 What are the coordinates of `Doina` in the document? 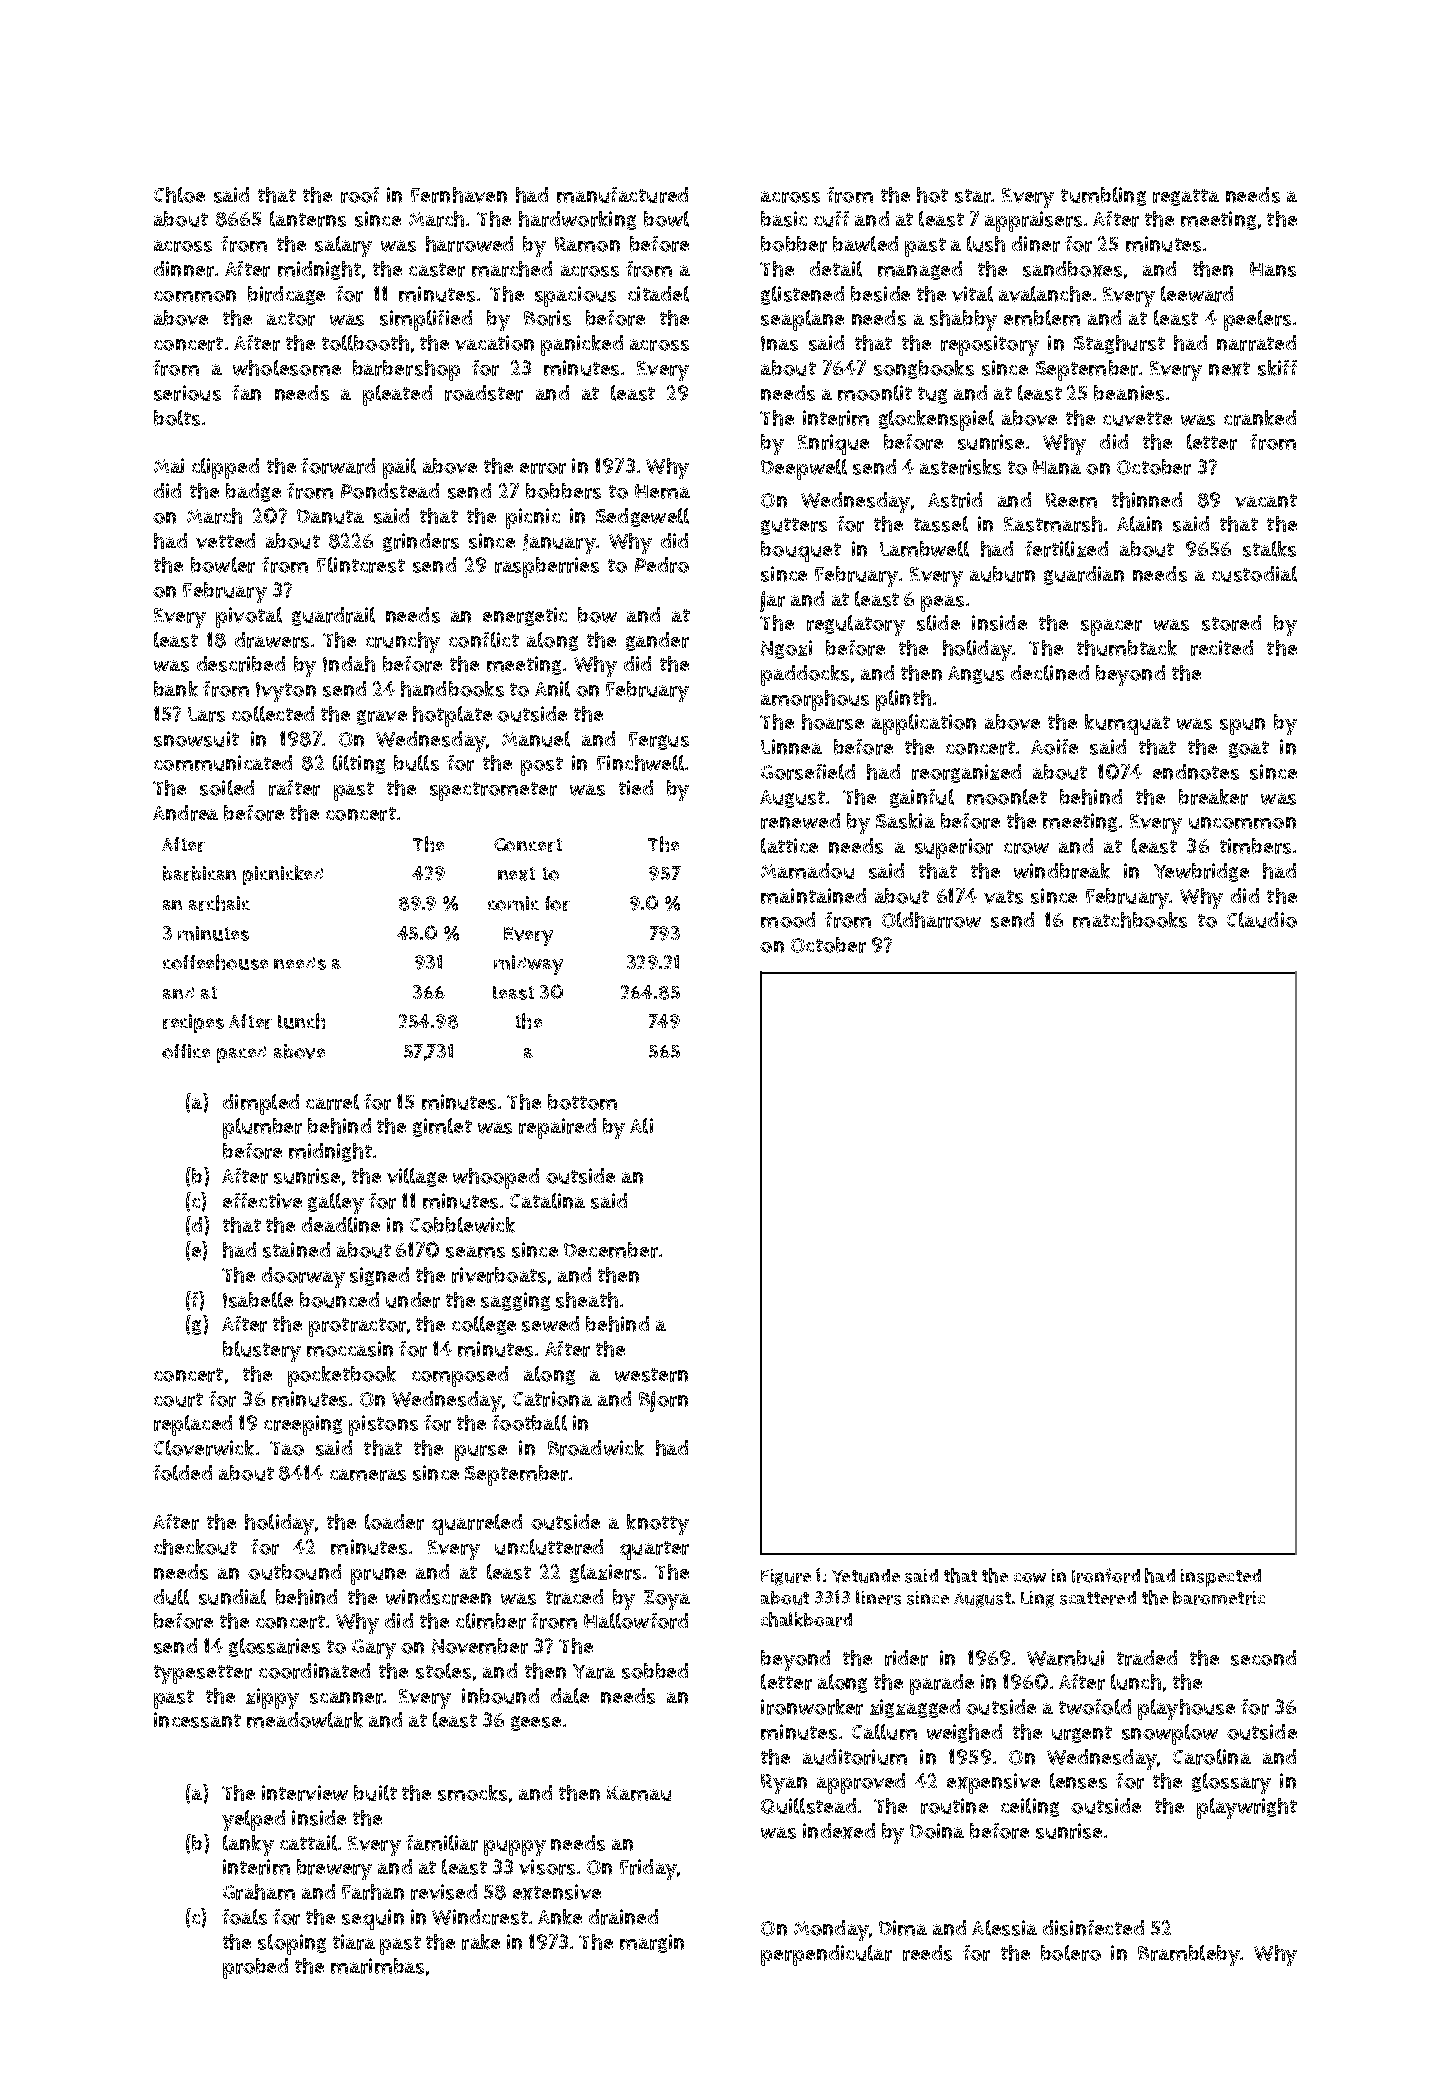 It's located at (937, 1831).
